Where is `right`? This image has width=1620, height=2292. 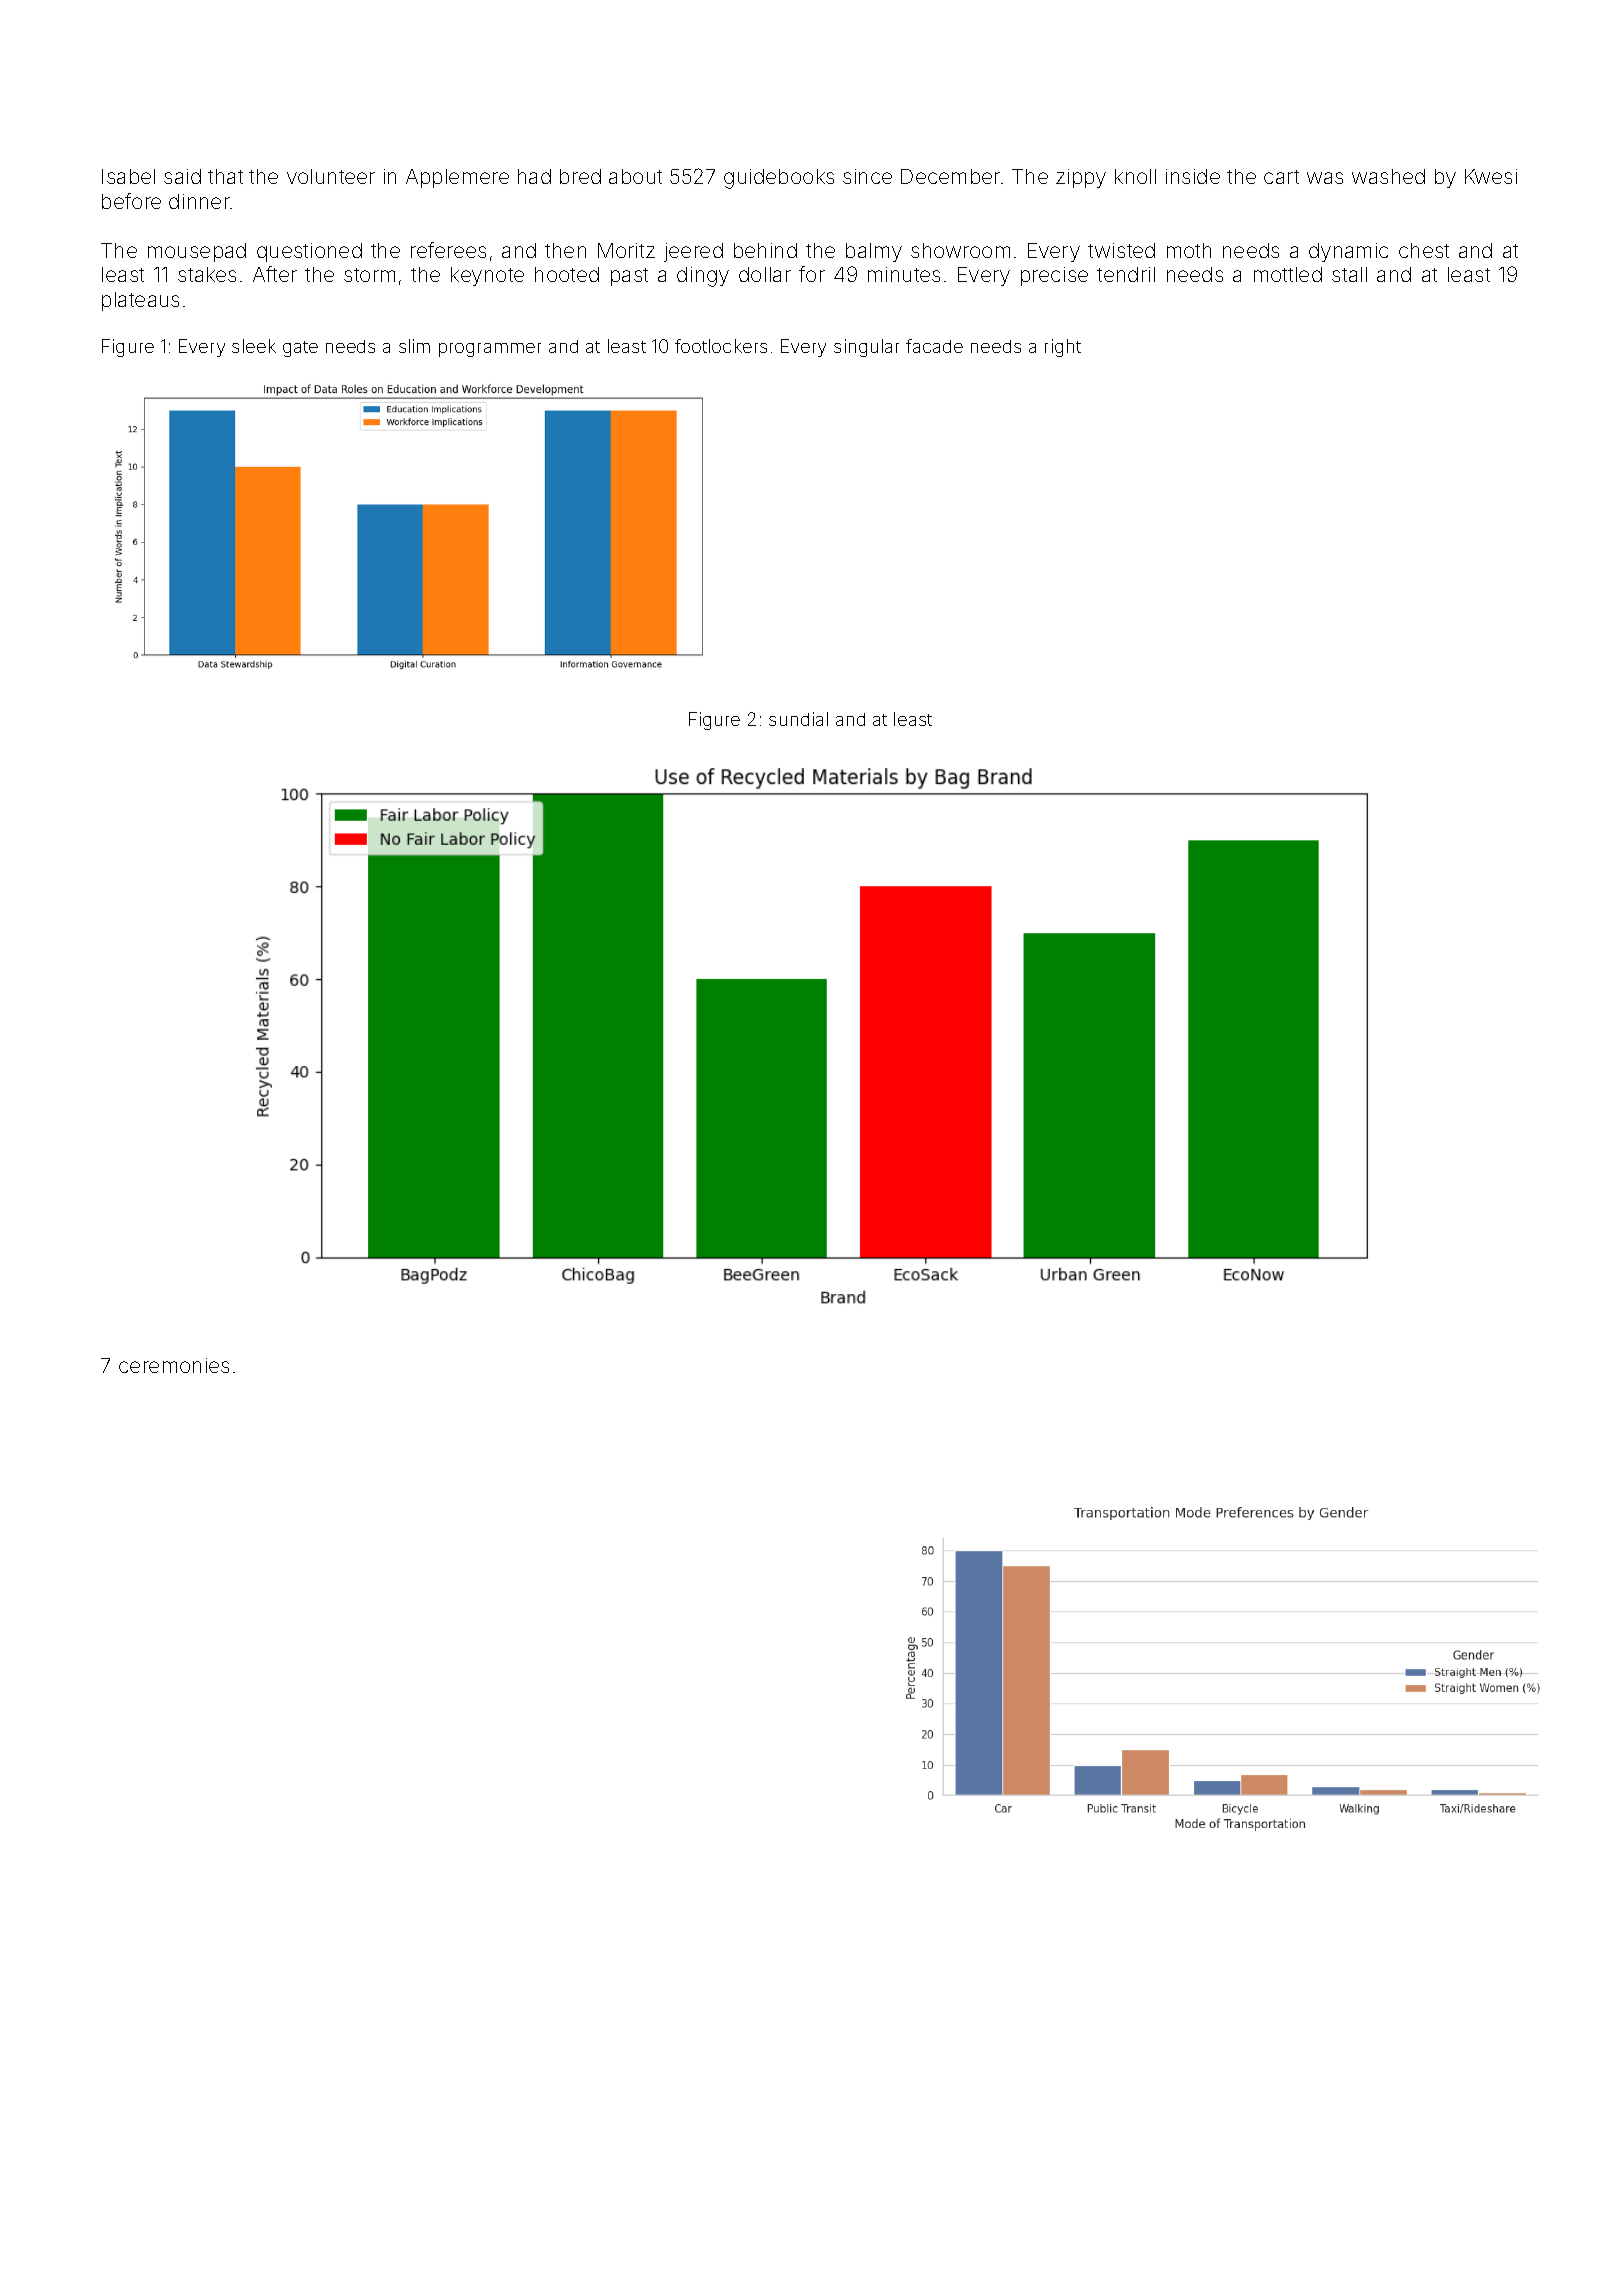 right is located at coordinates (1063, 348).
